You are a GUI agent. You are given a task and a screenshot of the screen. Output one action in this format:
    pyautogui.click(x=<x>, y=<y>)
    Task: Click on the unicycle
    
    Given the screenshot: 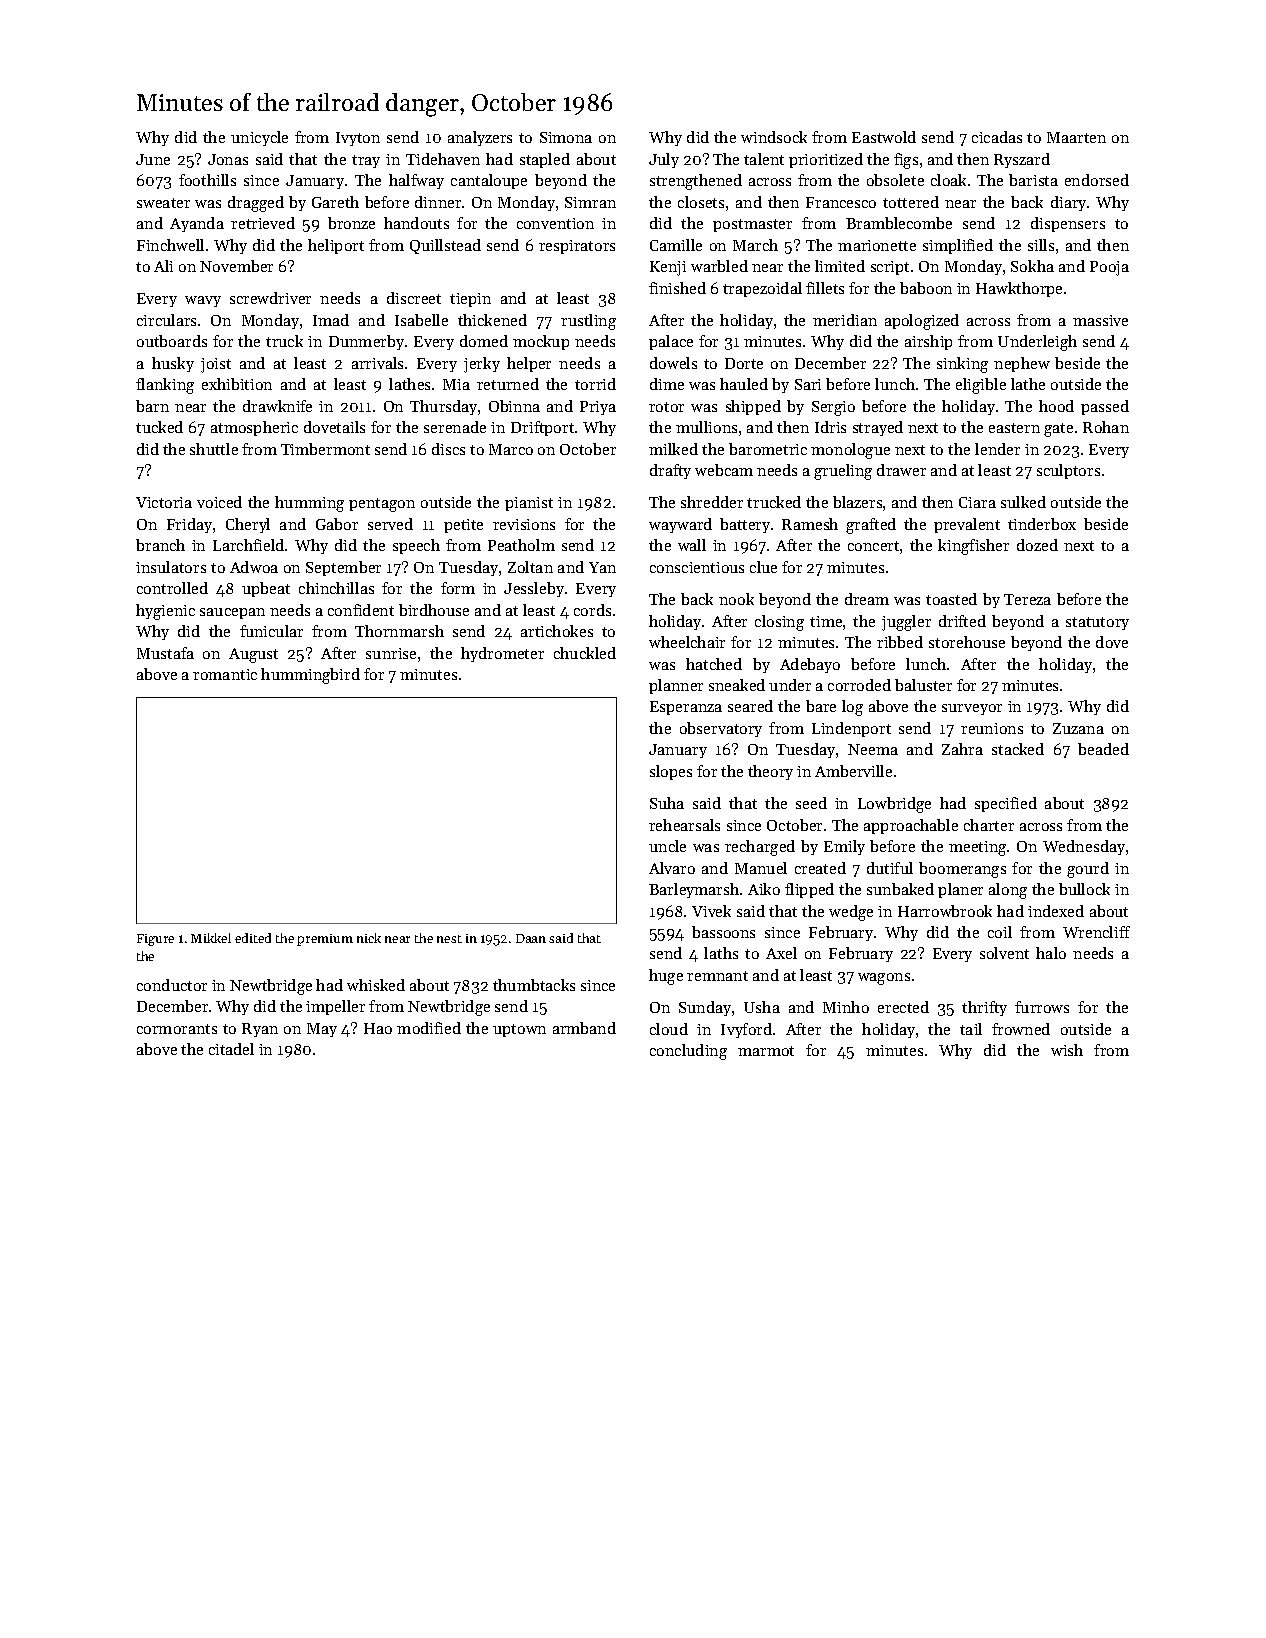 What is the action you would take?
    pyautogui.click(x=259, y=138)
